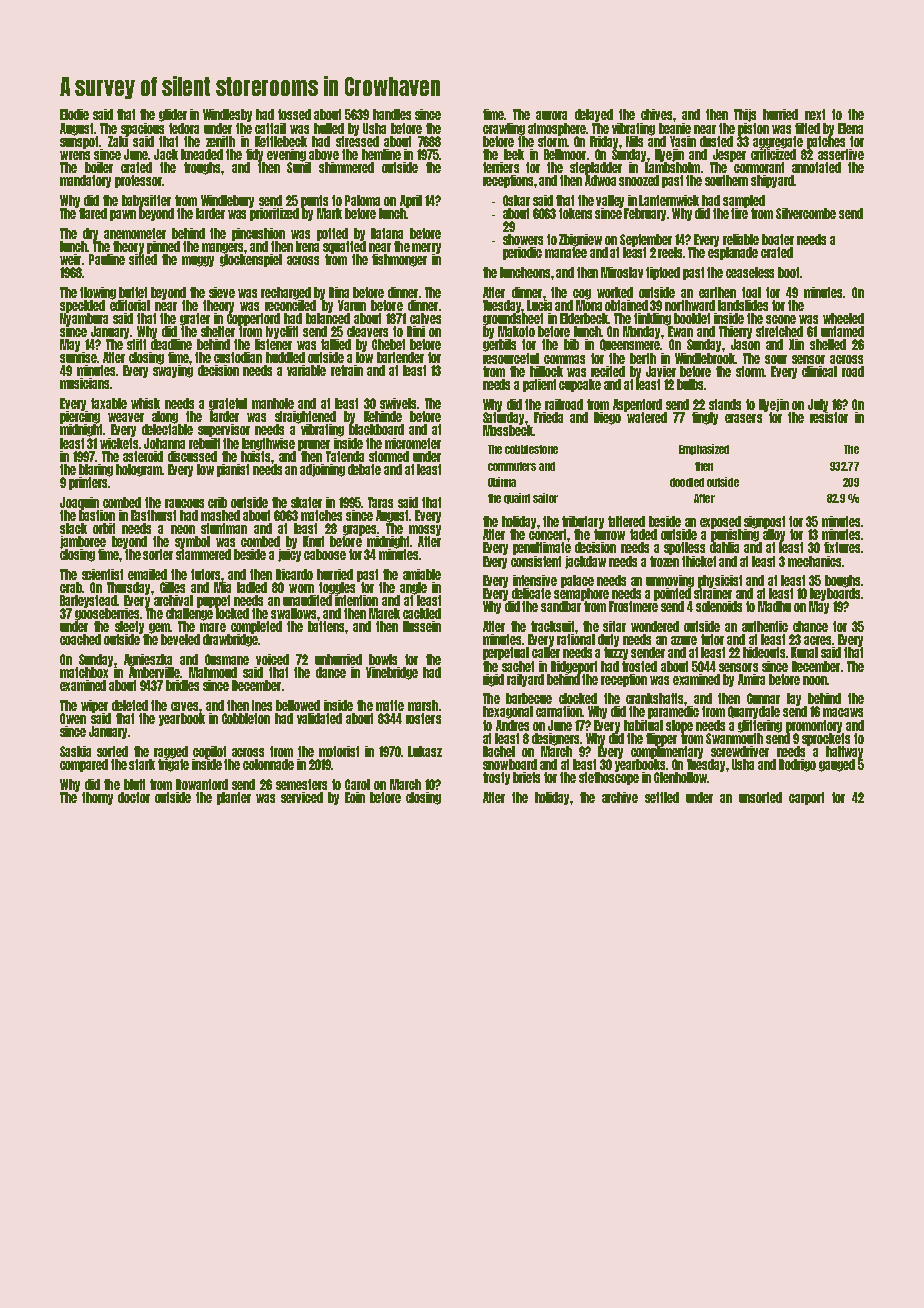  I want to click on flared, so click(93, 213).
